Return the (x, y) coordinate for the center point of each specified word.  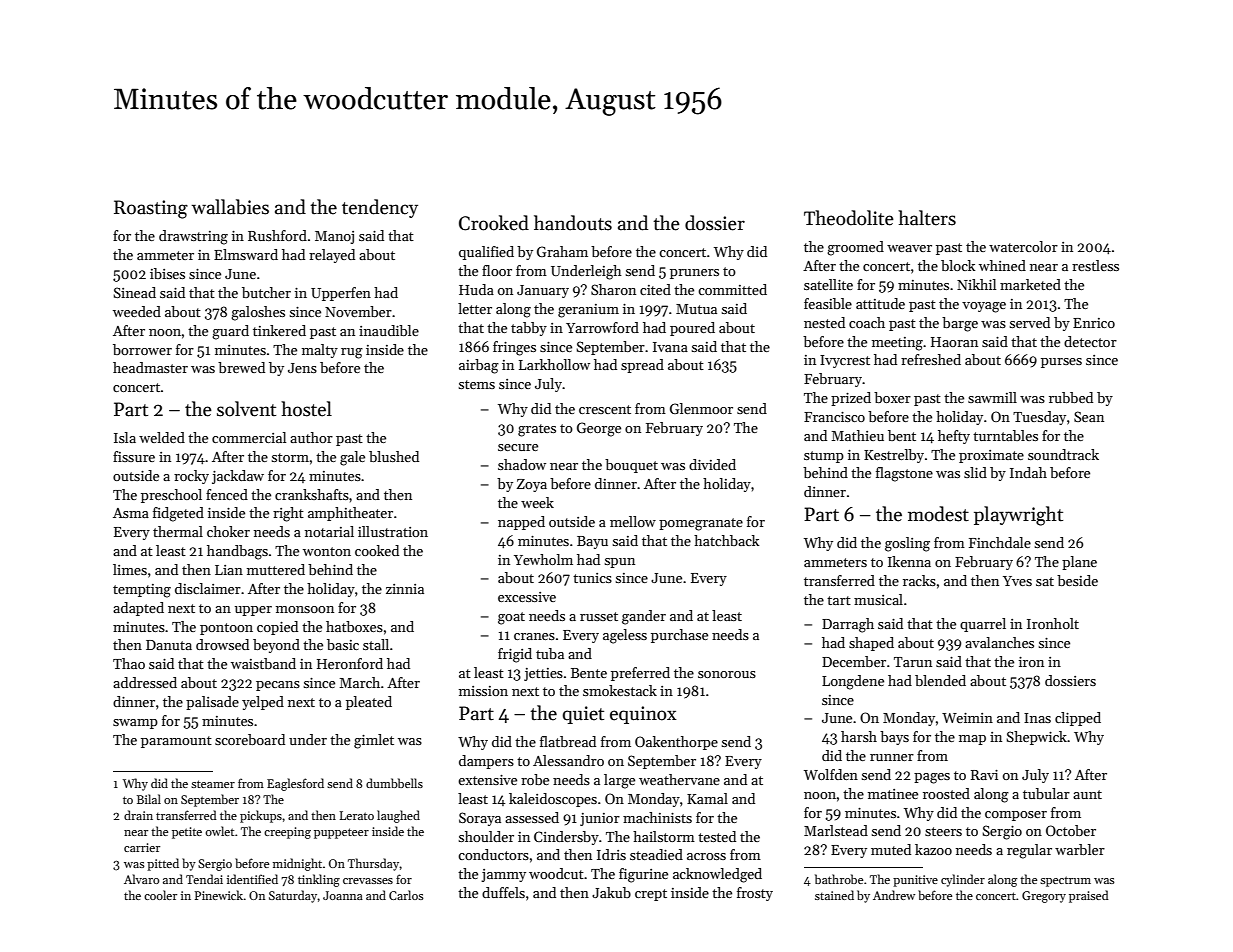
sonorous (727, 674)
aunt (1087, 794)
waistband (263, 663)
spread (642, 366)
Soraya (480, 819)
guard (230, 332)
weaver (909, 248)
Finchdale (1000, 542)
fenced (227, 494)
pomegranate (701, 524)
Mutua (696, 309)
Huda (476, 289)
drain (138, 815)
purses (1061, 363)
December (854, 661)
